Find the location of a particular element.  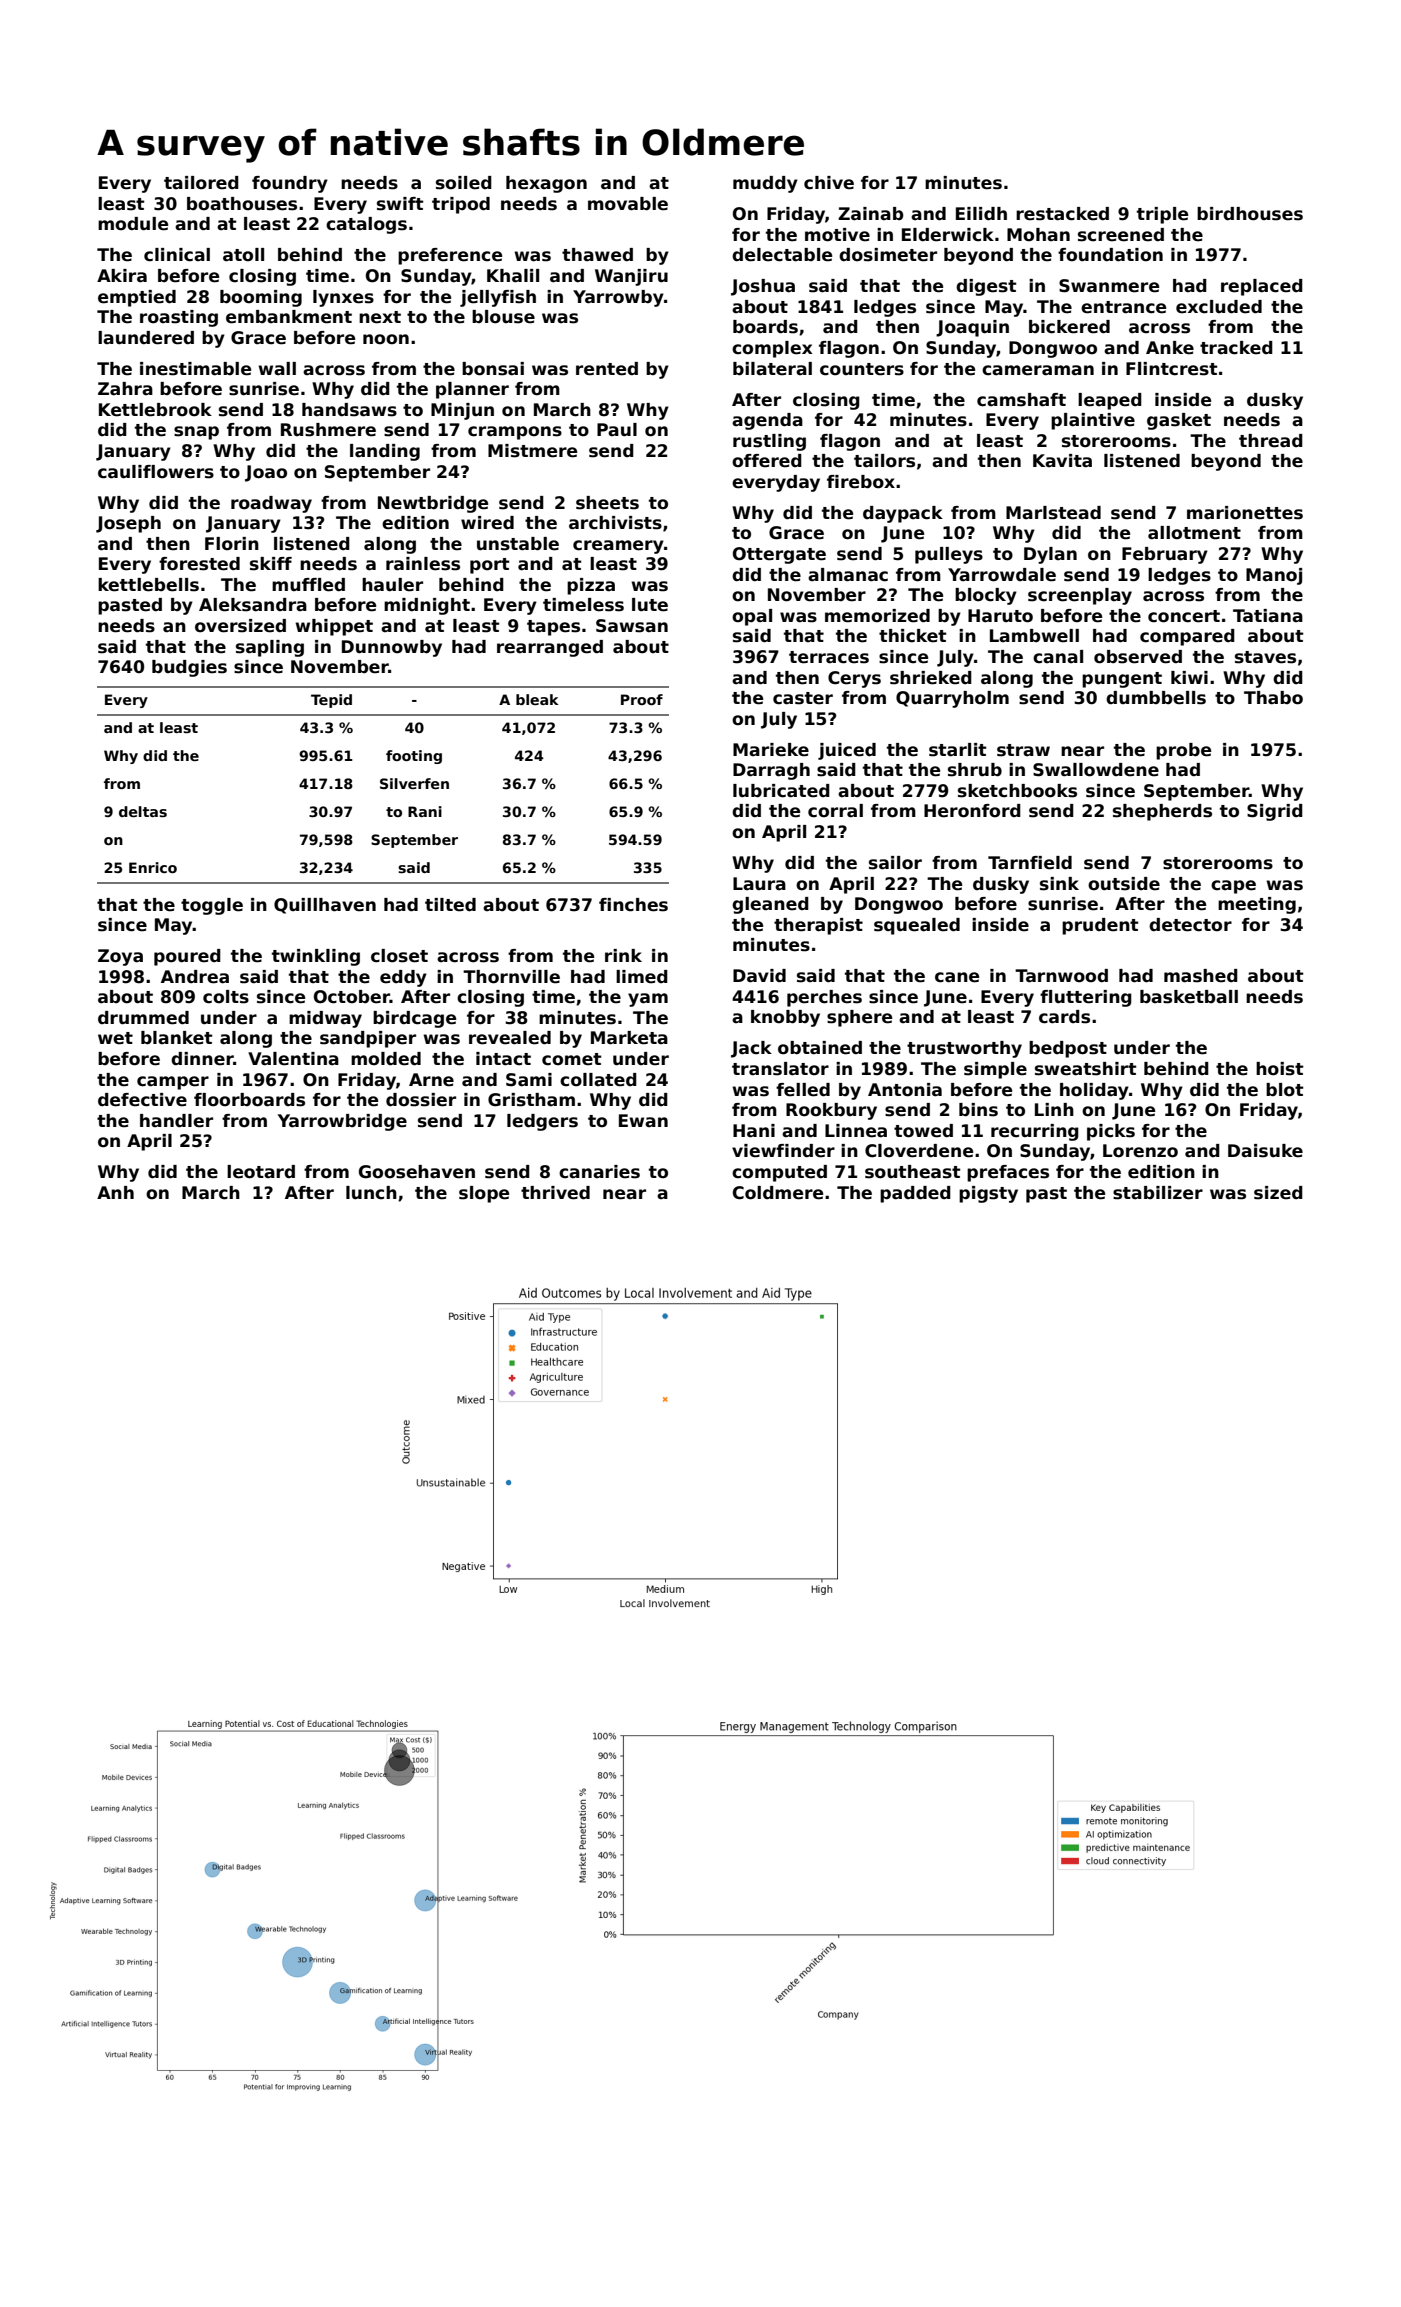

budgies is located at coordinates (189, 668).
